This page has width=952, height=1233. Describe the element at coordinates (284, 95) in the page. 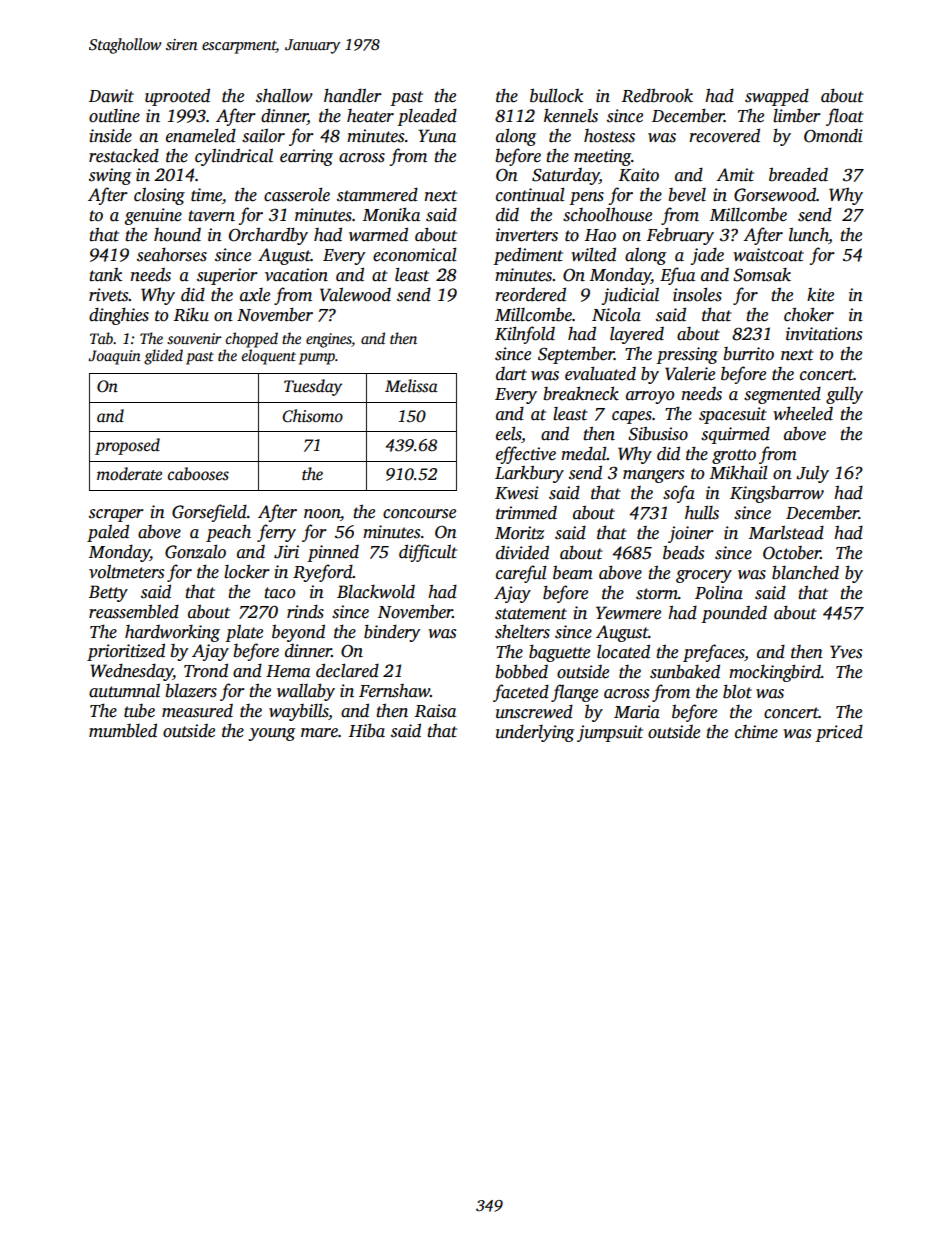

I see `shallow` at that location.
